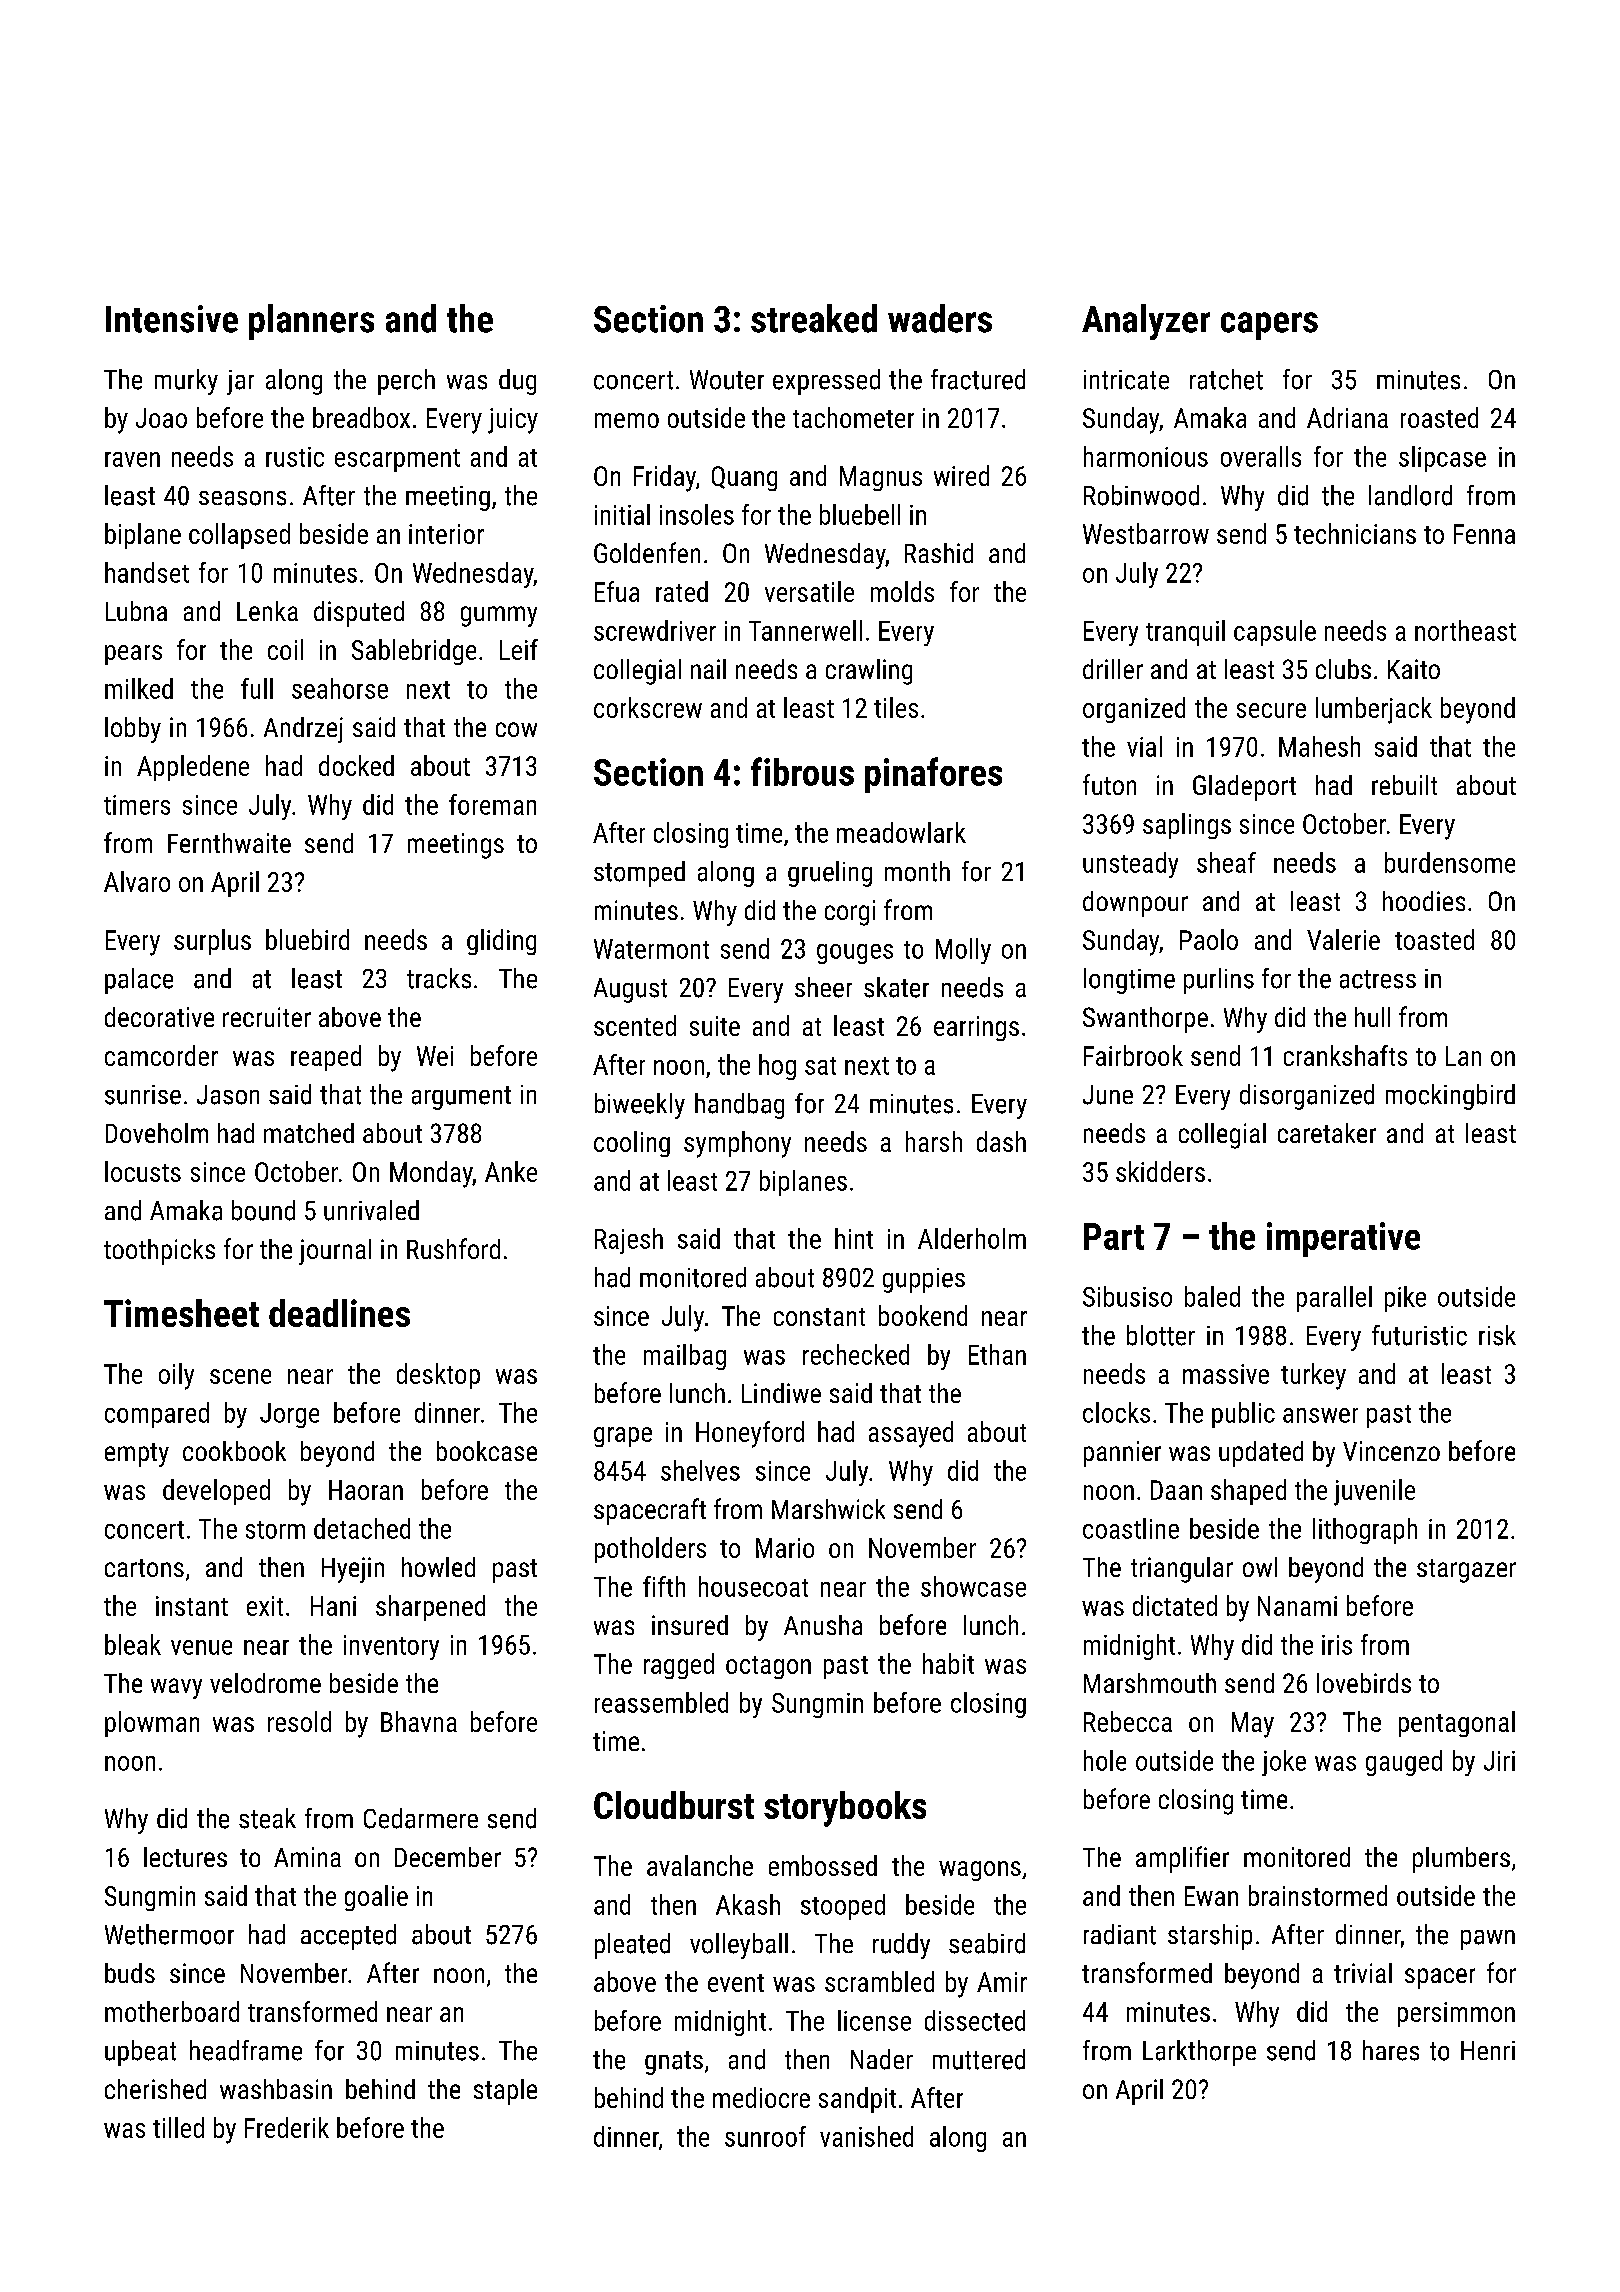  I want to click on insured, so click(690, 1625).
